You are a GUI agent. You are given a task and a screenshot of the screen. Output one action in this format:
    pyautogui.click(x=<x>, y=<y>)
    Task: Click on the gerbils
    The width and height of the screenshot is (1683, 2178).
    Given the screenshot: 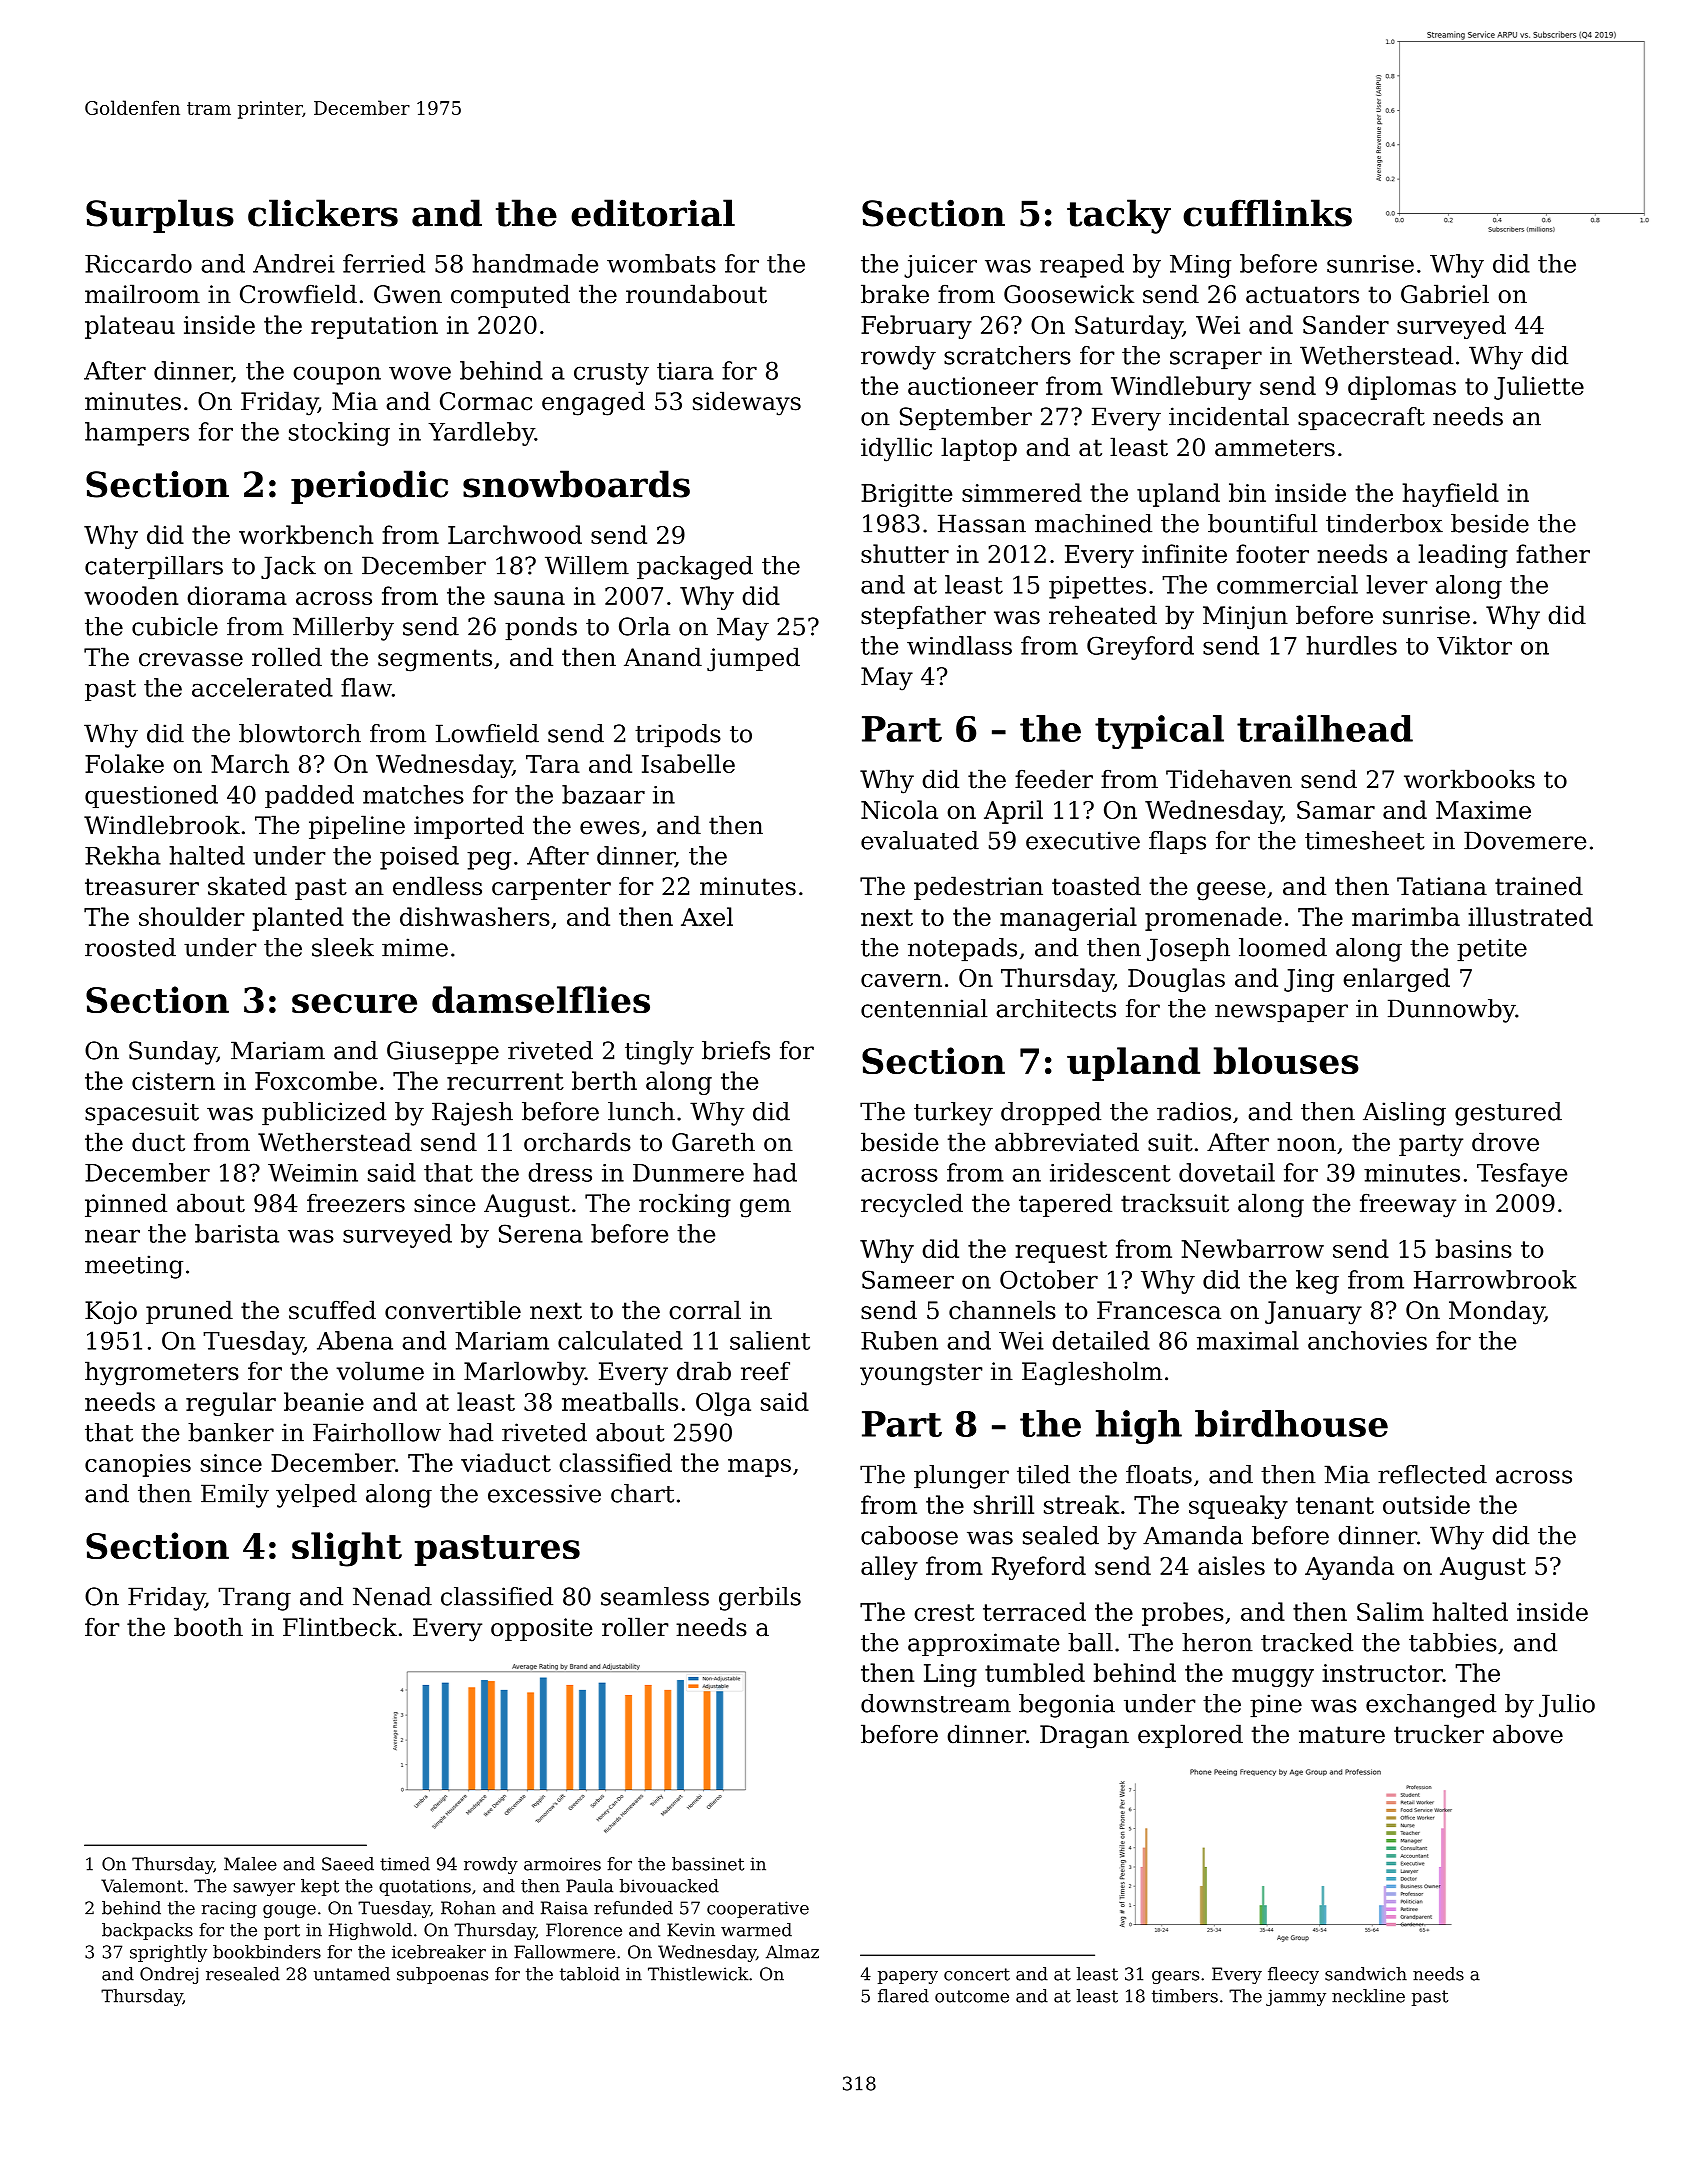 What is the action you would take?
    pyautogui.click(x=760, y=1599)
